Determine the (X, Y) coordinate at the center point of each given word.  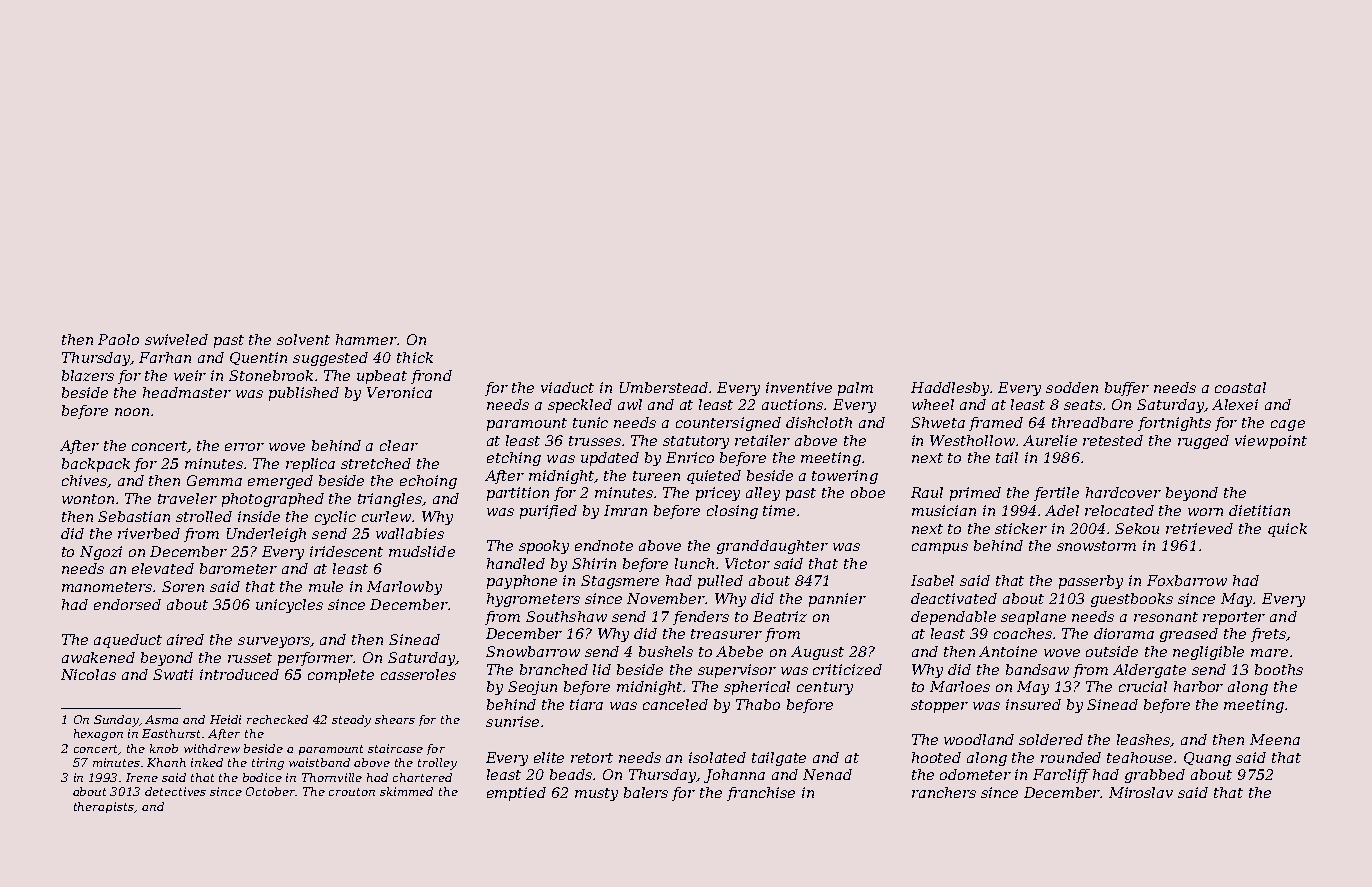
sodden (1072, 387)
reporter (1234, 618)
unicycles (289, 606)
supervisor (737, 671)
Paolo (118, 339)
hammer (367, 339)
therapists (104, 807)
